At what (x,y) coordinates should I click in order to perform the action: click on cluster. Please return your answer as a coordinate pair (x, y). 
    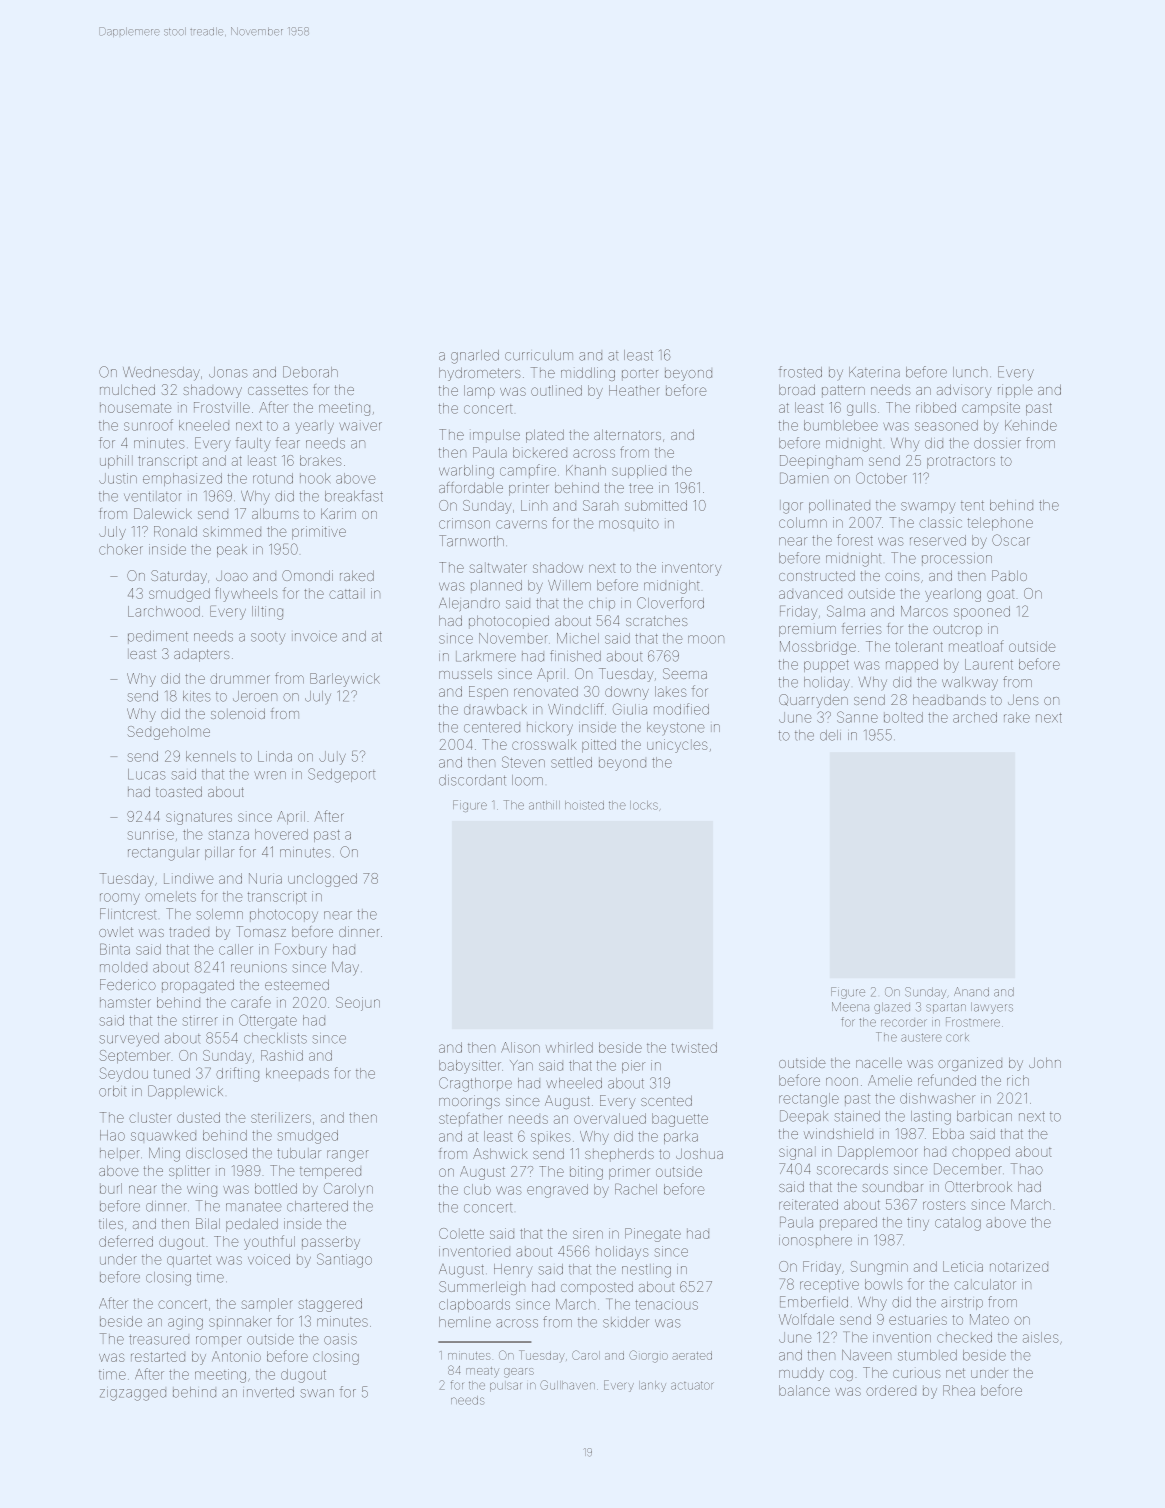
    Looking at the image, I should click on (150, 1118).
